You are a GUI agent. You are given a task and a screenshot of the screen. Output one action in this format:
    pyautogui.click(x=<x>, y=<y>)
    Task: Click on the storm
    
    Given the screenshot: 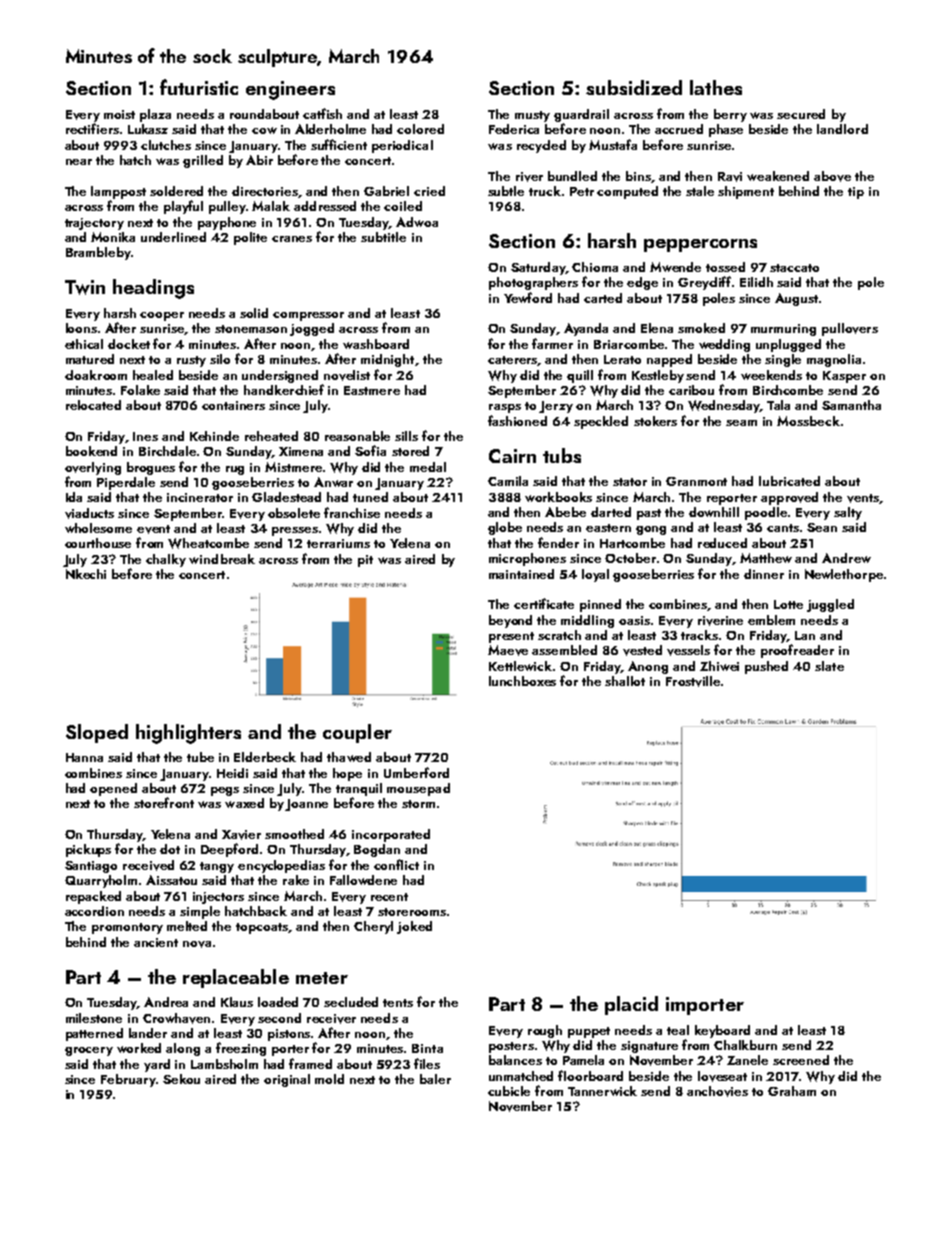 What is the action you would take?
    pyautogui.click(x=418, y=804)
